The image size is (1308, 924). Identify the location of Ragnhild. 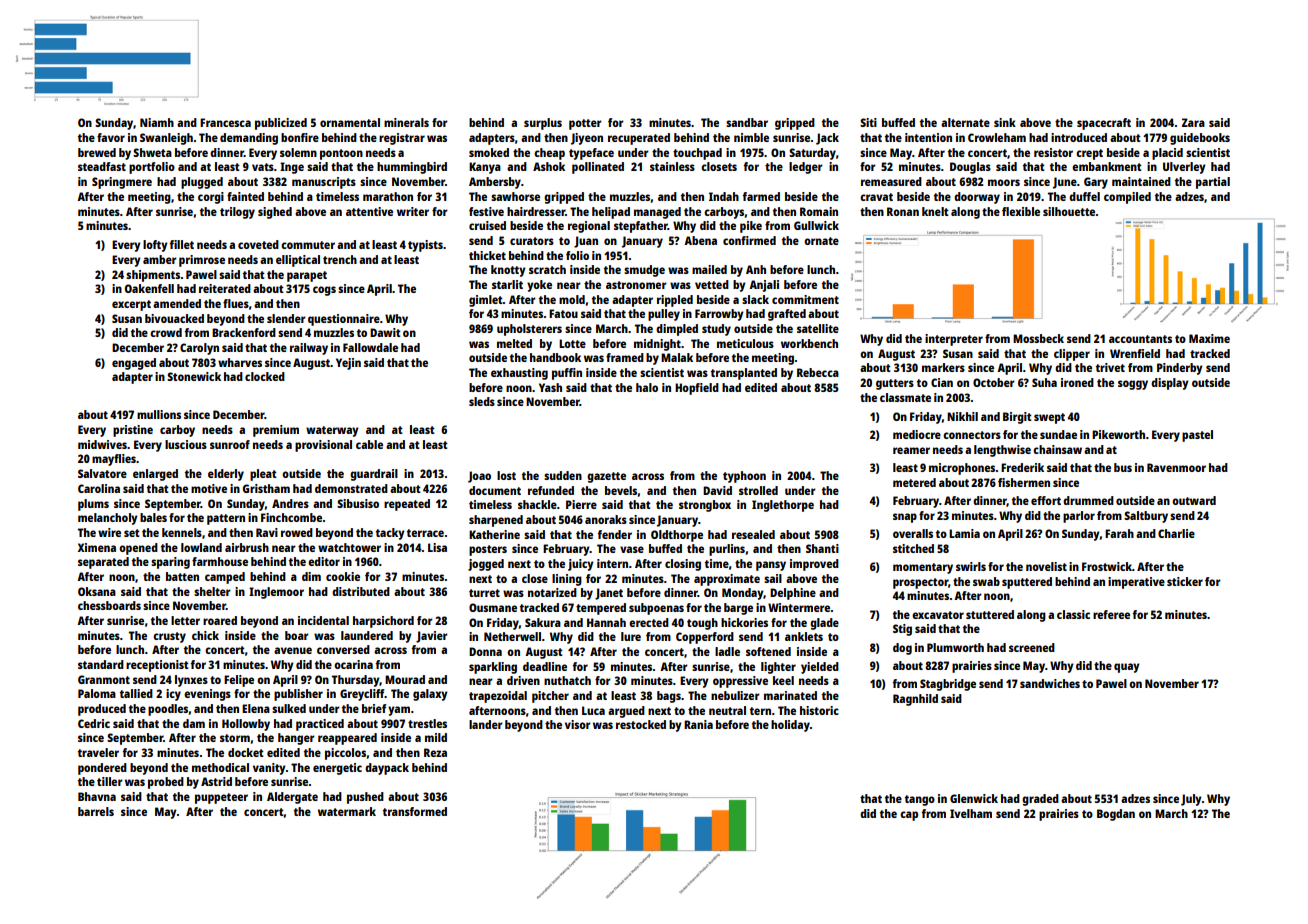
(915, 700).
